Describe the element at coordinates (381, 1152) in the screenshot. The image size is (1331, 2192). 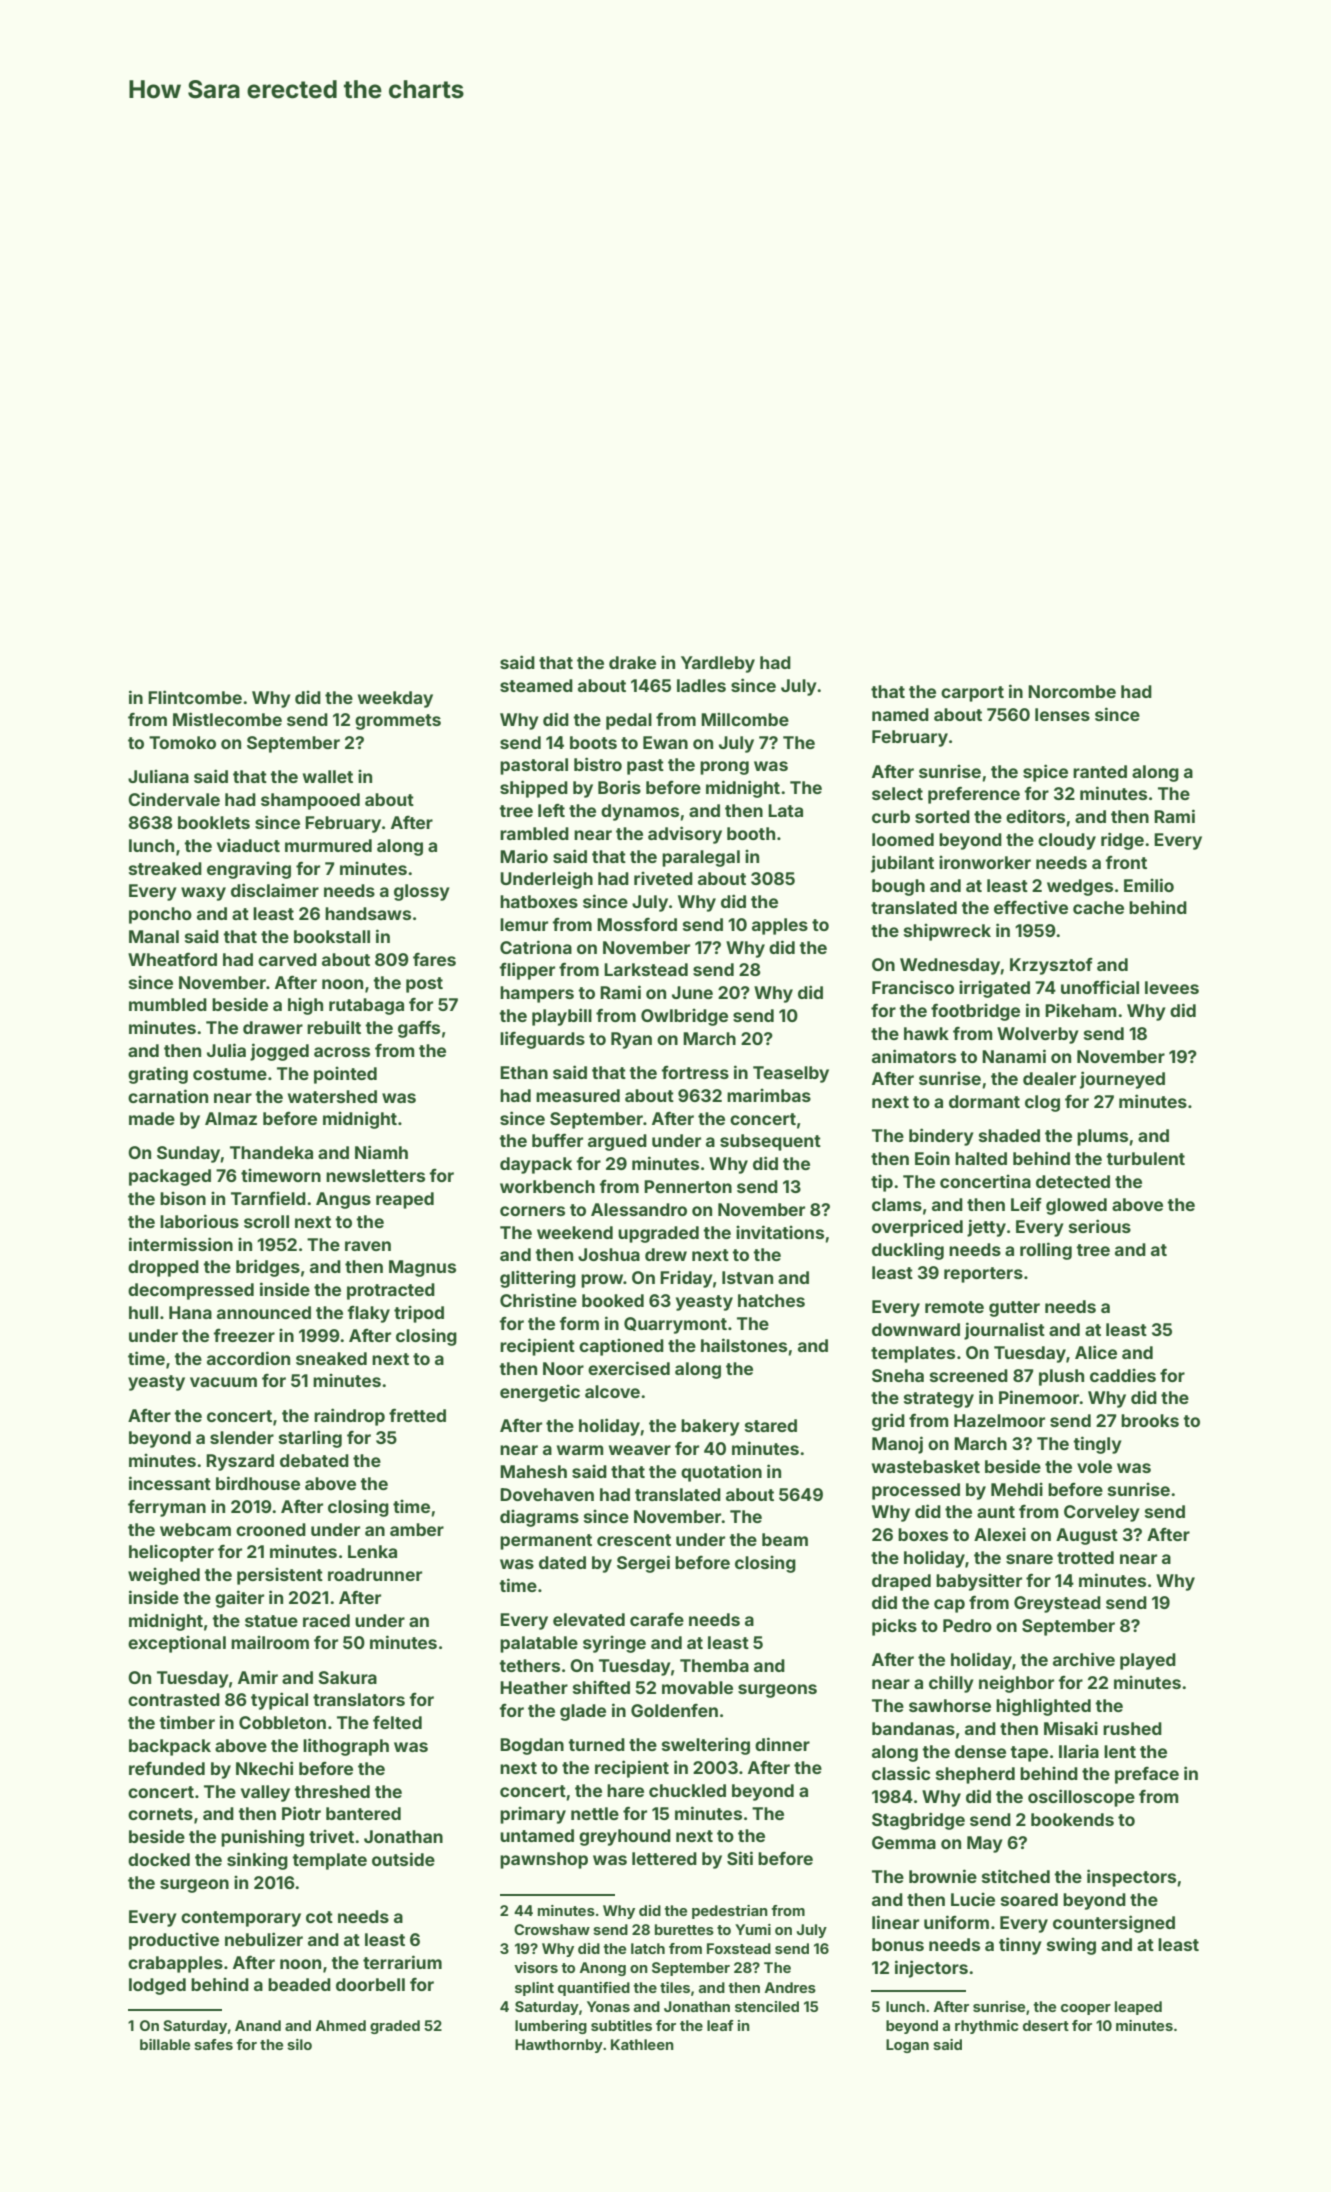
I see `Niamh` at that location.
